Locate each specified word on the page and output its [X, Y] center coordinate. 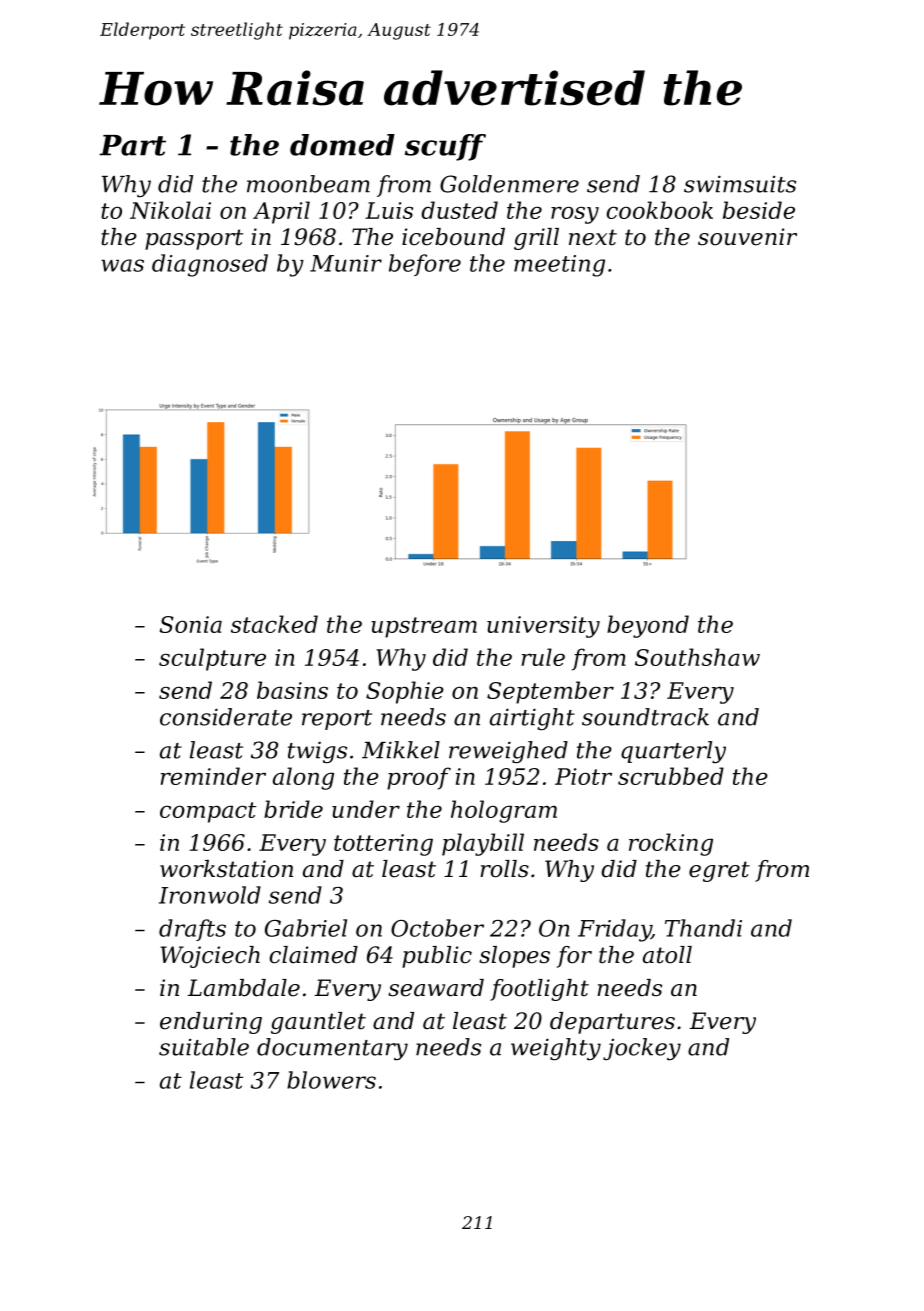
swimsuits [740, 184]
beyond [648, 626]
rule [543, 657]
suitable [204, 1047]
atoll [667, 955]
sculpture [212, 659]
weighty [556, 1049]
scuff [445, 147]
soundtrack [645, 717]
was [122, 265]
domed [342, 145]
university [543, 627]
